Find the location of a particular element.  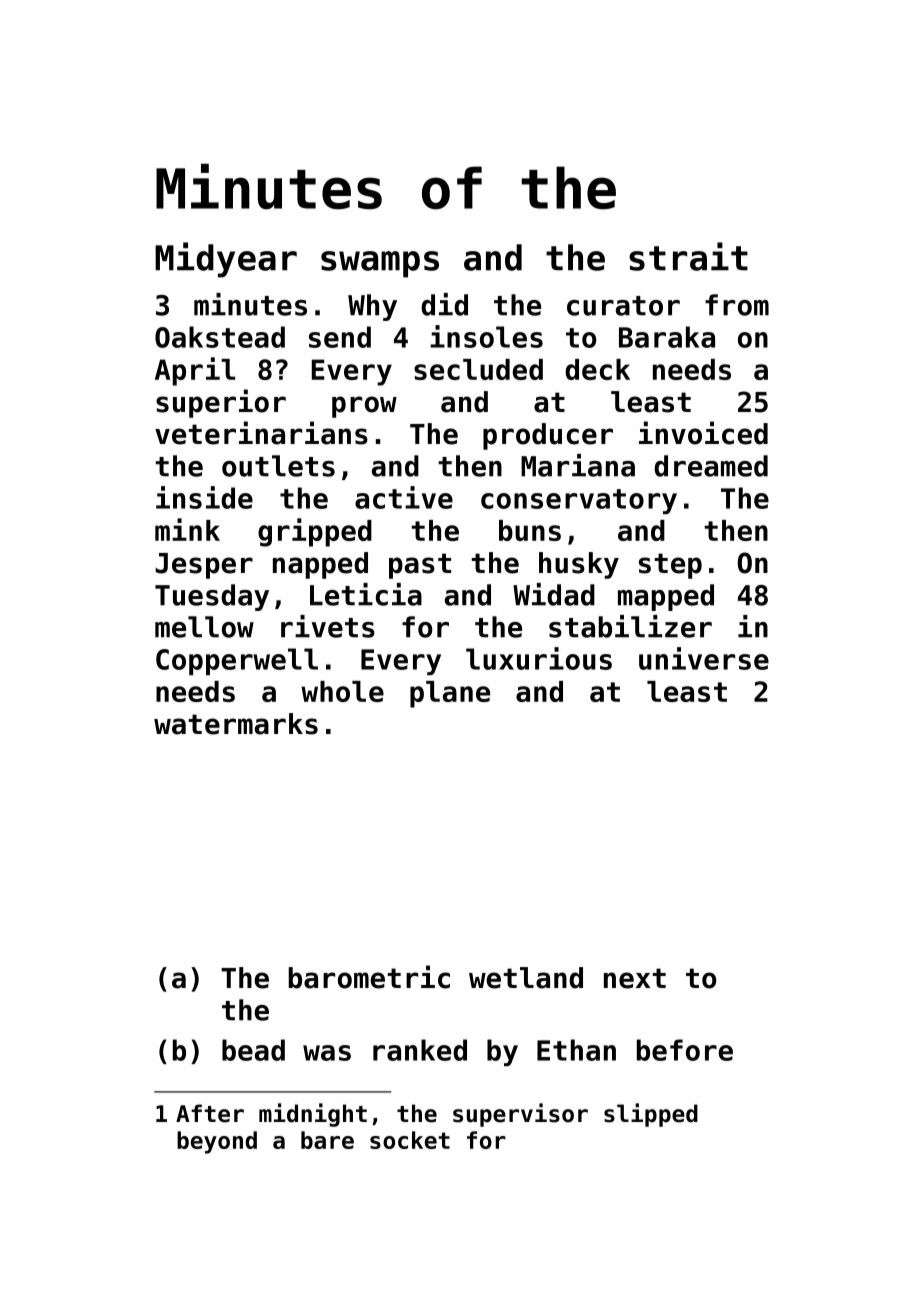

wetland is located at coordinates (526, 978).
